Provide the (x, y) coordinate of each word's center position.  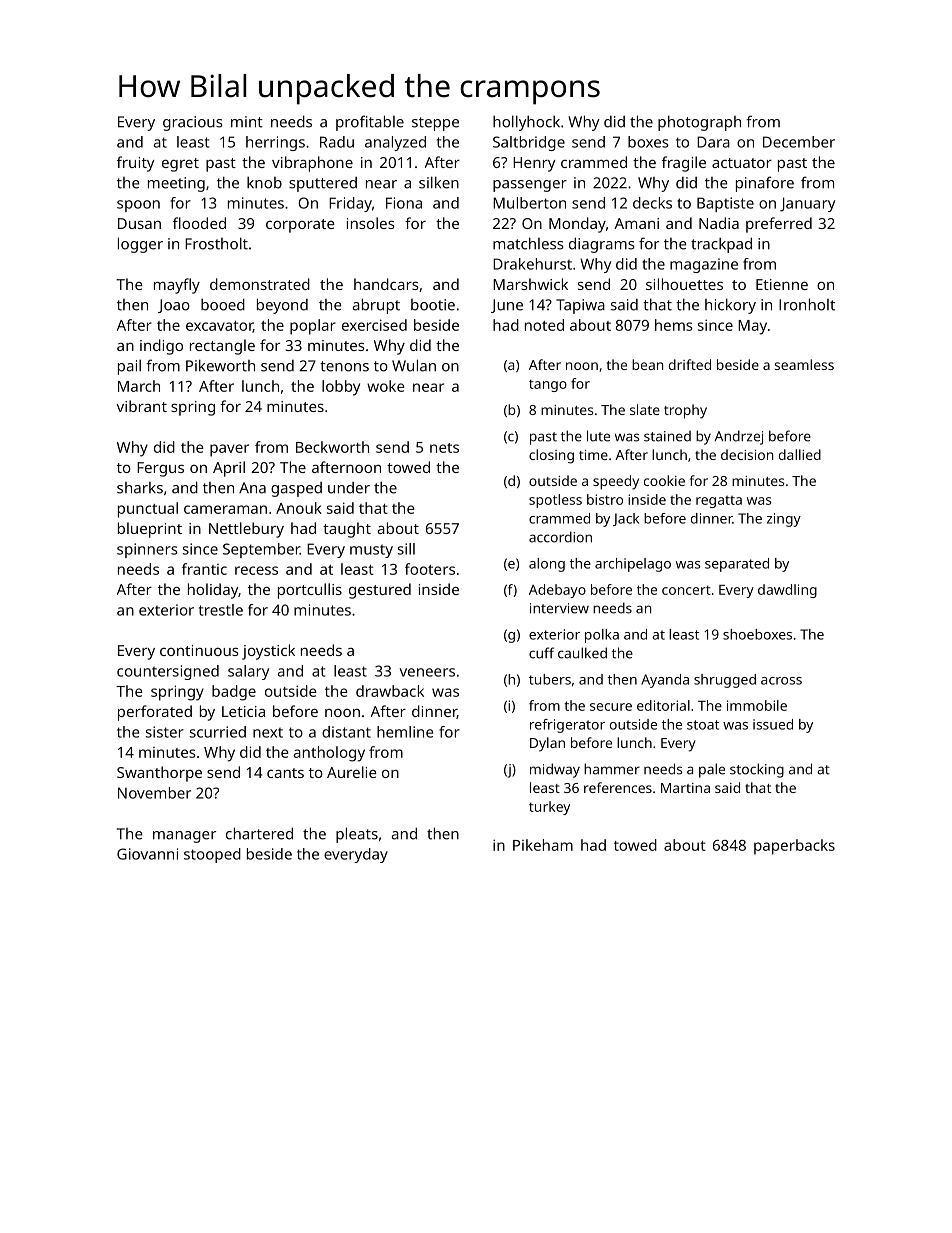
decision (747, 454)
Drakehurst (532, 264)
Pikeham (543, 845)
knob (264, 183)
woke (386, 386)
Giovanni (147, 854)
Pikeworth (220, 365)
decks (652, 203)
